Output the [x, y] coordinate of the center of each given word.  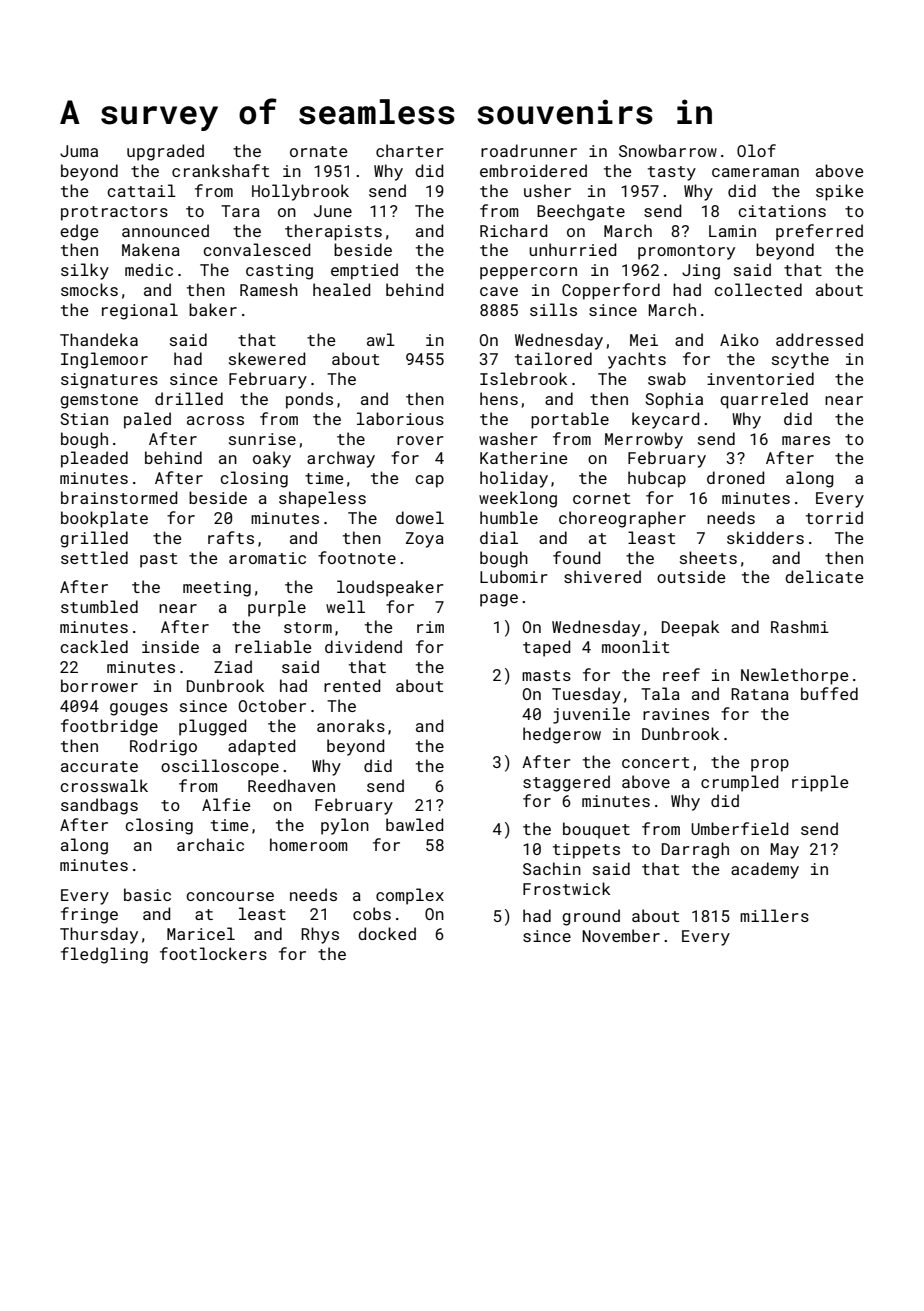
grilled [94, 539]
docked [387, 933]
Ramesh [269, 289]
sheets [708, 557]
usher [547, 190]
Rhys [320, 935]
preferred [819, 232]
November [621, 935]
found [576, 557]
